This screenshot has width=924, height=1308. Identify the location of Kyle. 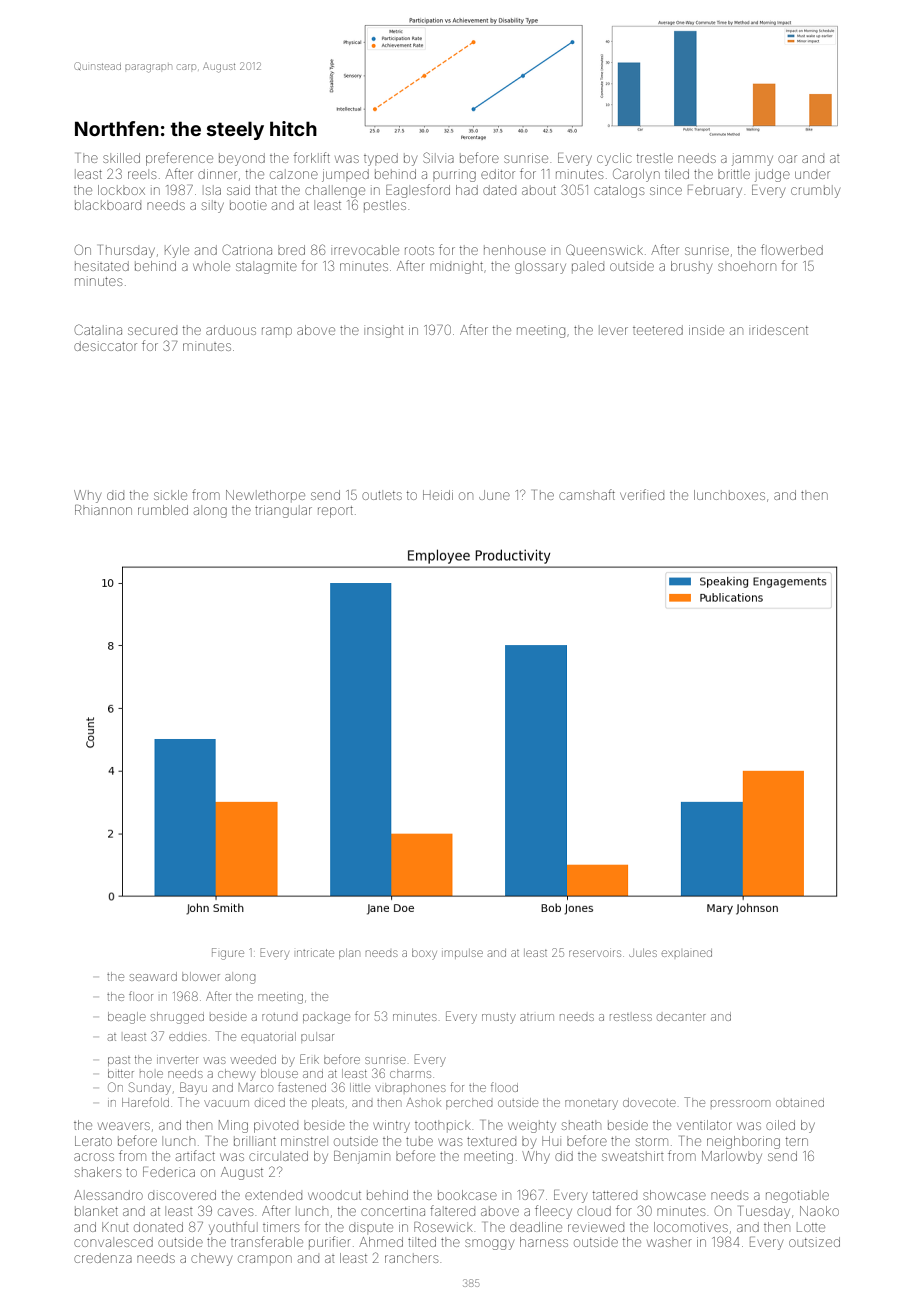
(177, 251).
